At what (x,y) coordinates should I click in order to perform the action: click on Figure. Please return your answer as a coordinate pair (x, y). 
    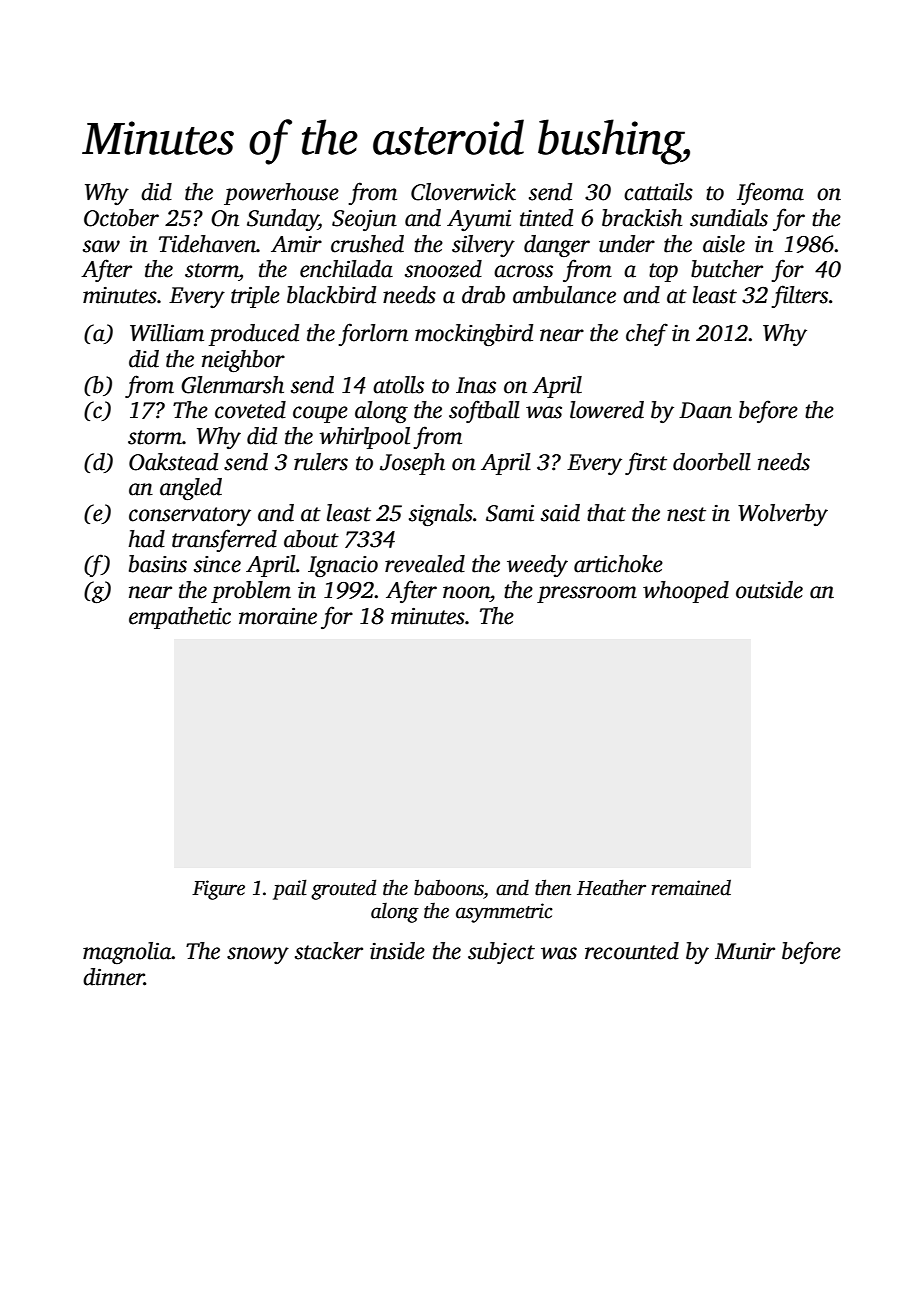
    Looking at the image, I should click on (218, 890).
